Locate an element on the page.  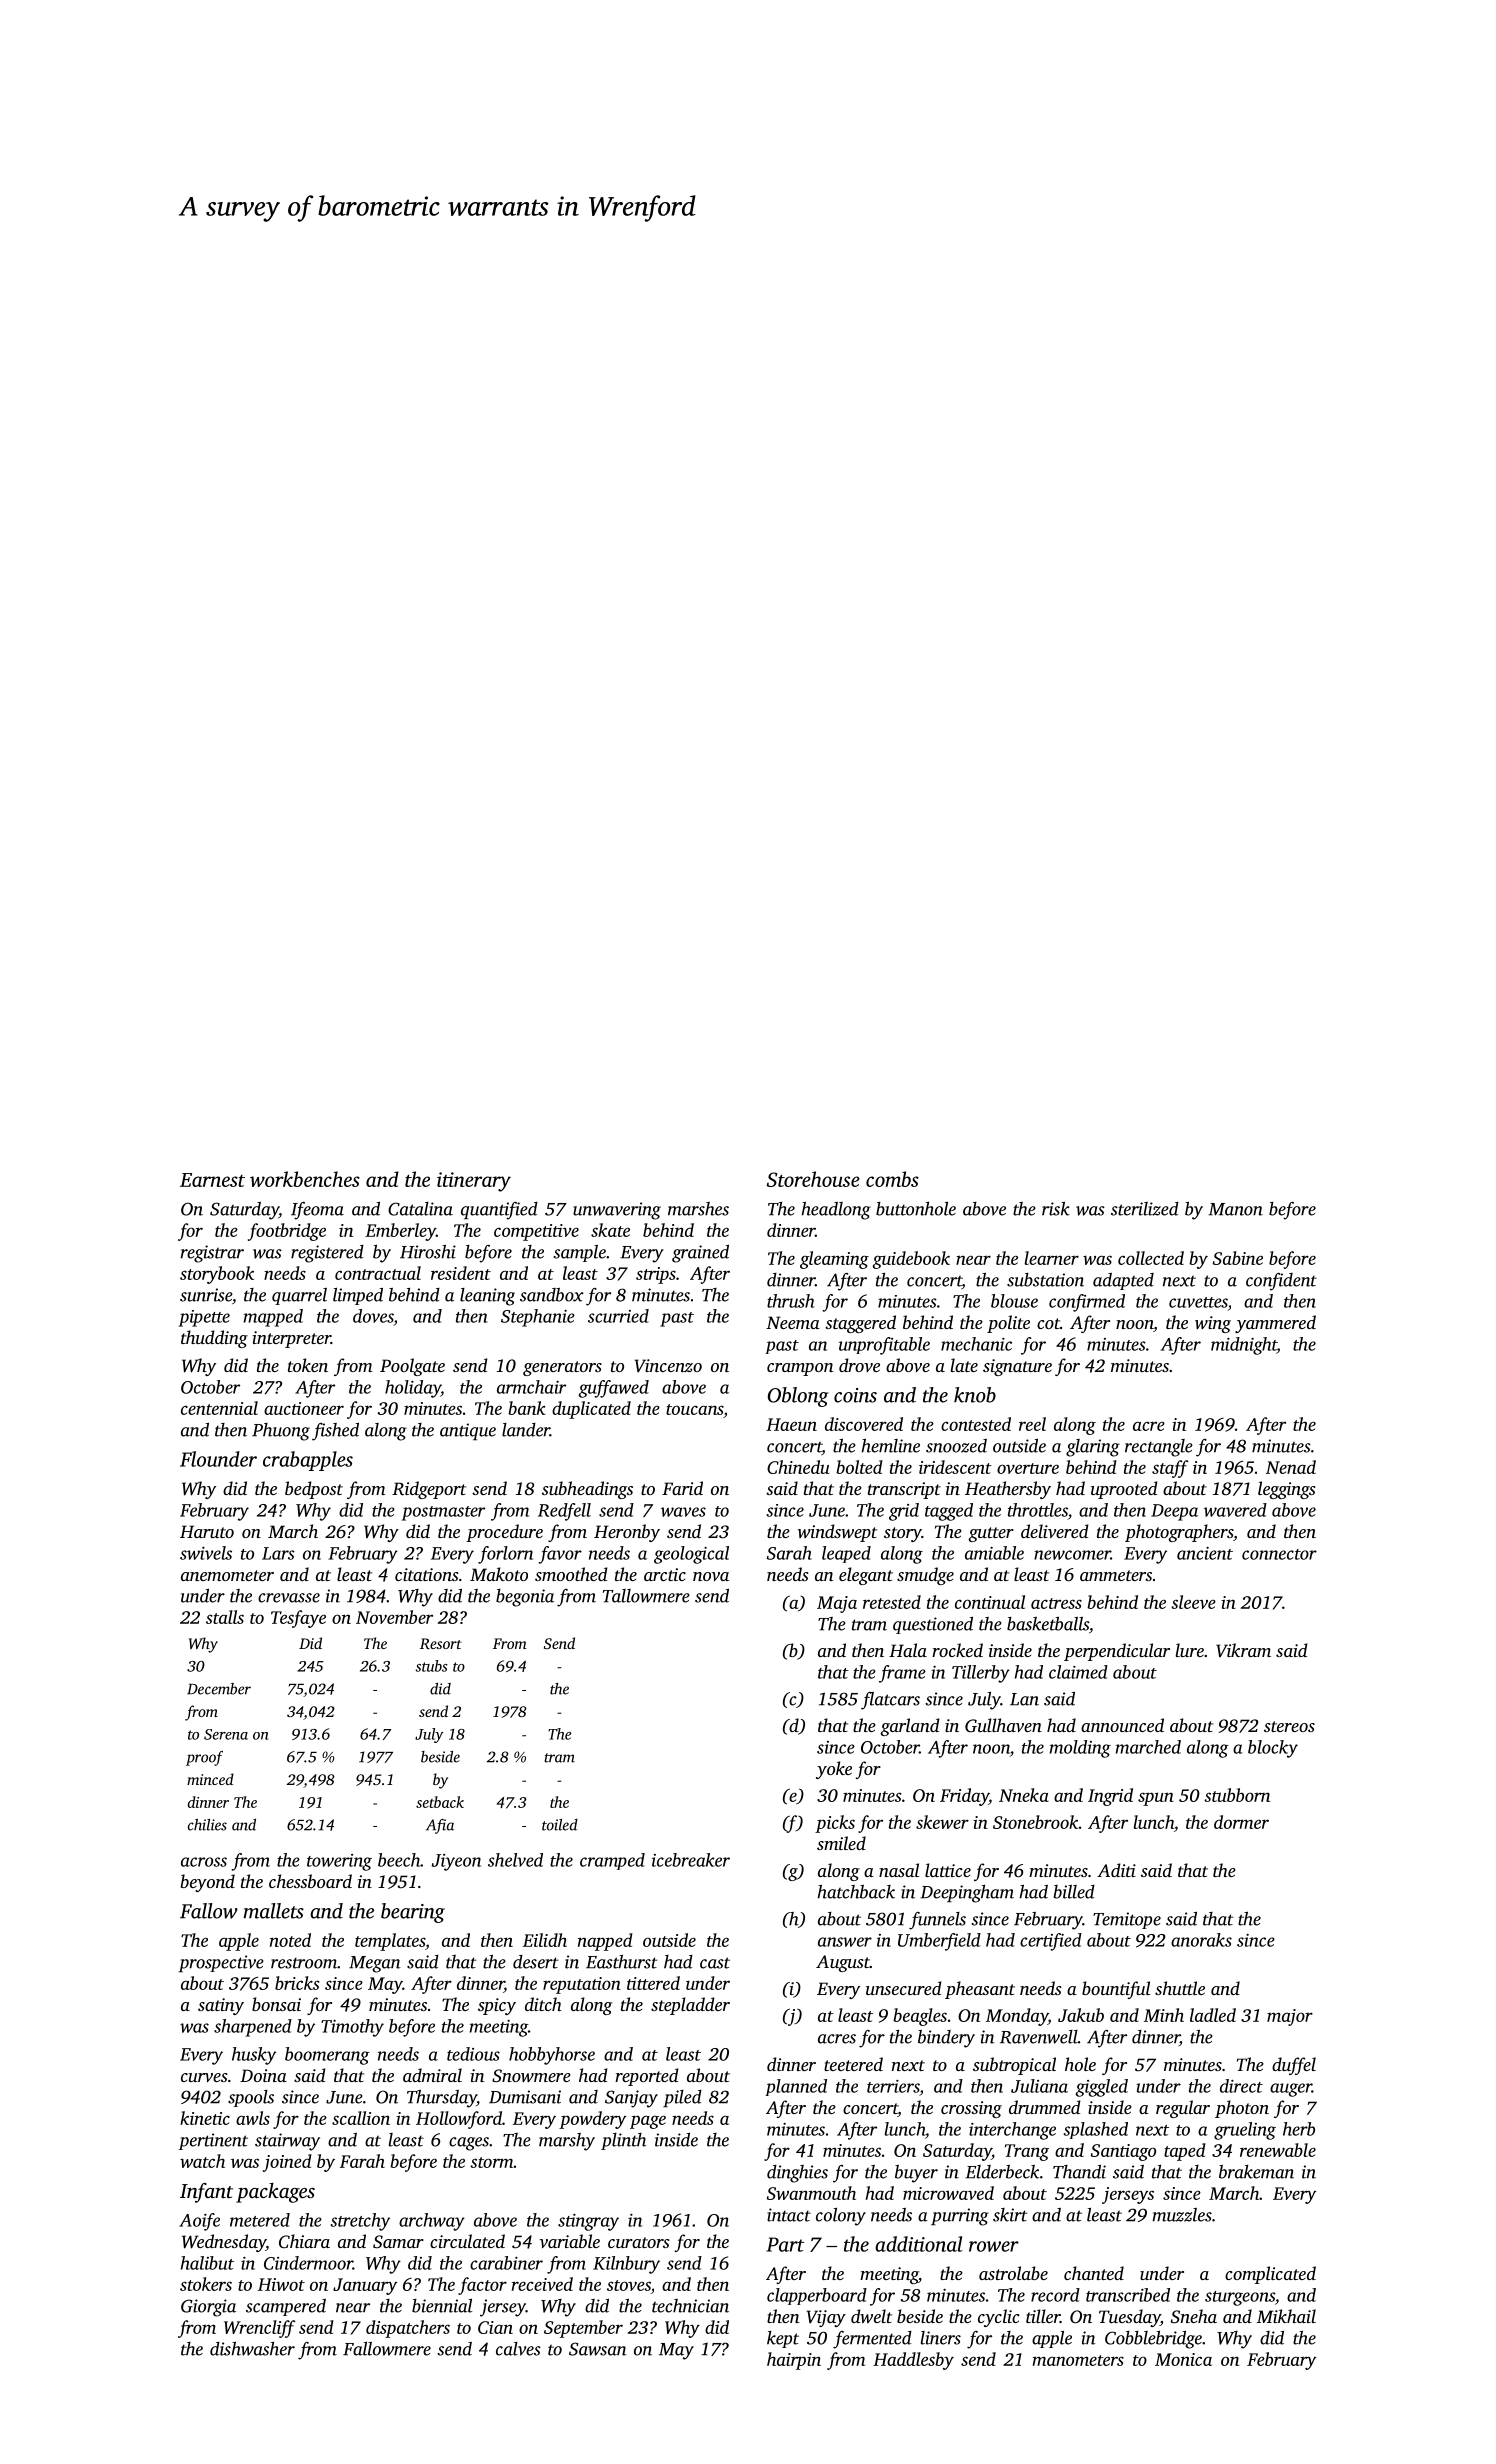
anoraks is located at coordinates (1201, 1940).
